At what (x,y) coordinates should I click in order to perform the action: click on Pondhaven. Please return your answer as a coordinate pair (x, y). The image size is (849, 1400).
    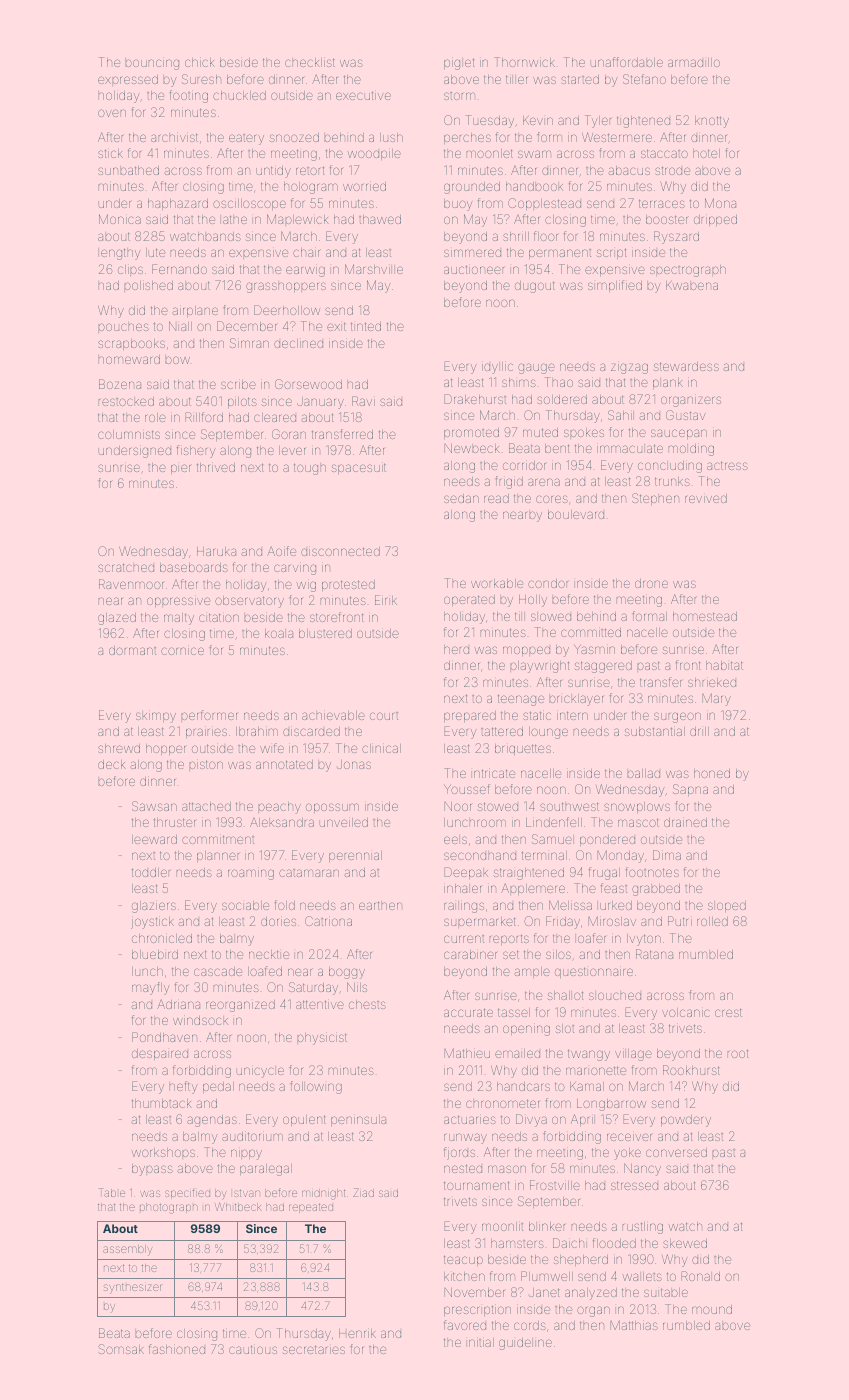
    Looking at the image, I should click on (164, 1037).
